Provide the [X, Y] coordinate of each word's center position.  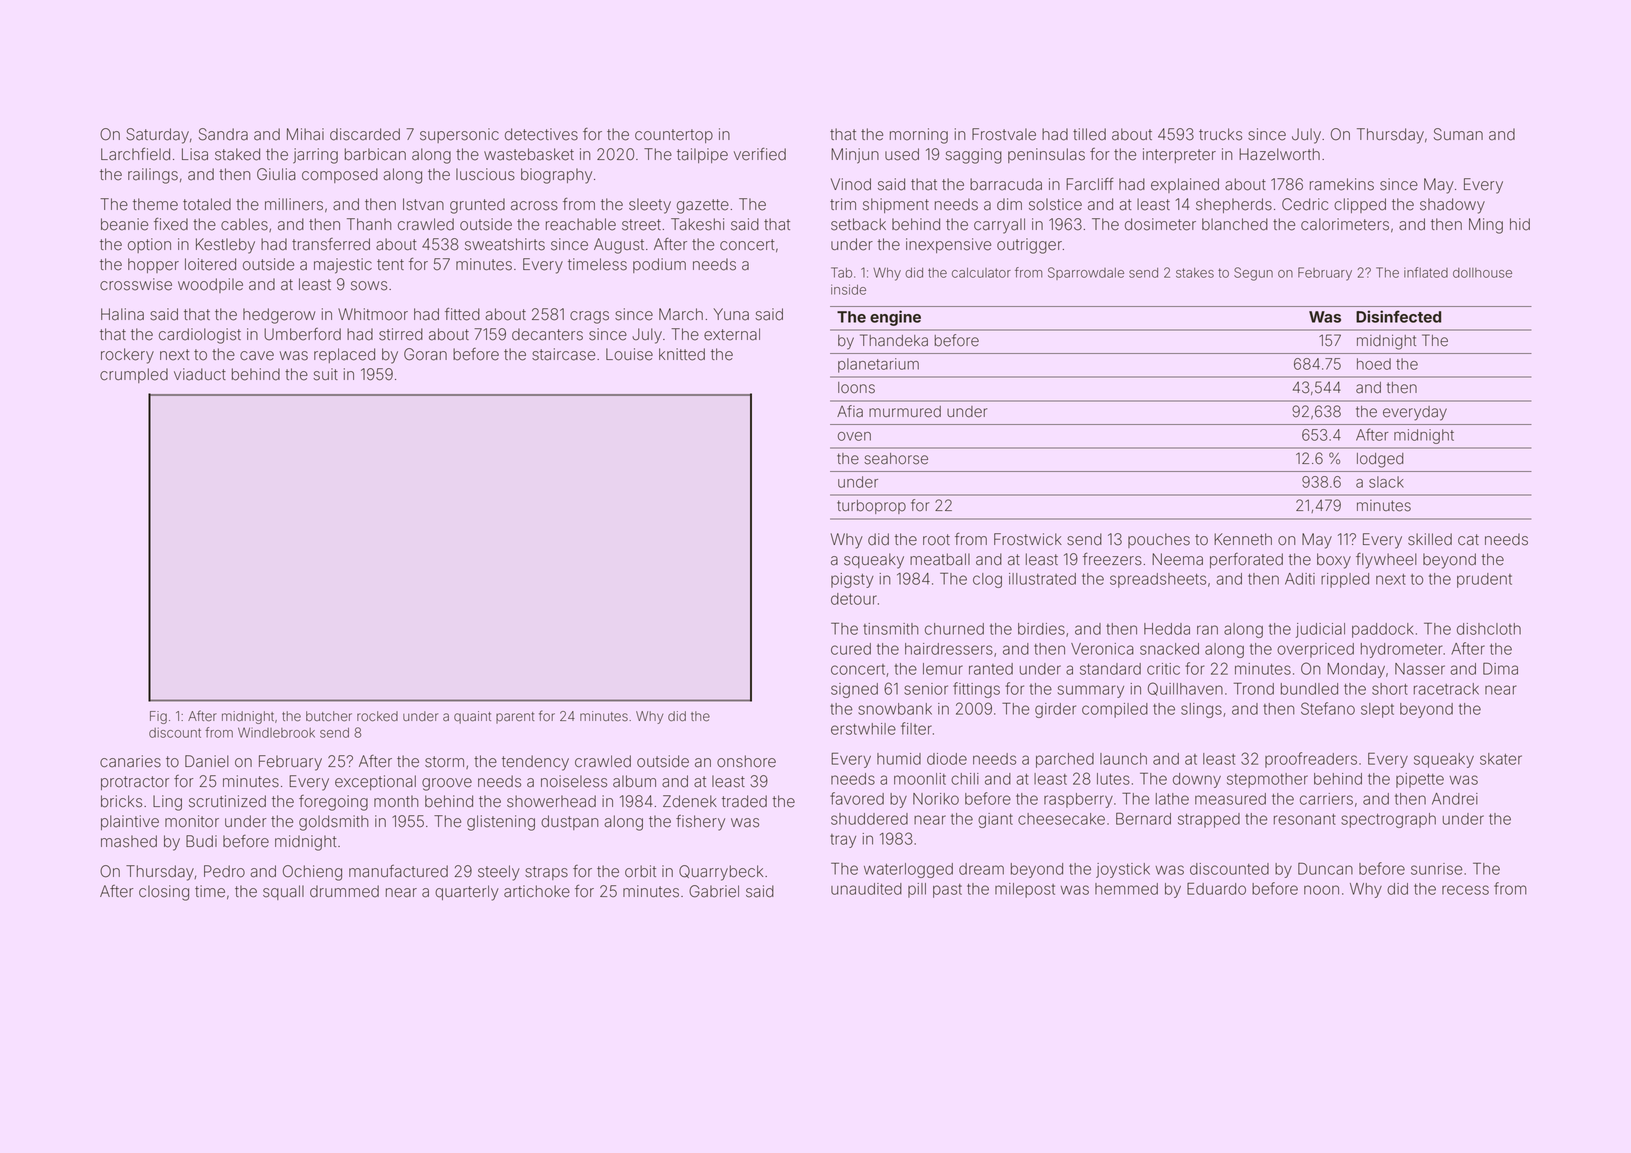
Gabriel [714, 891]
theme [155, 204]
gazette [703, 206]
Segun [1253, 274]
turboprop [871, 507]
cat [1468, 540]
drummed [344, 891]
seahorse [896, 459]
